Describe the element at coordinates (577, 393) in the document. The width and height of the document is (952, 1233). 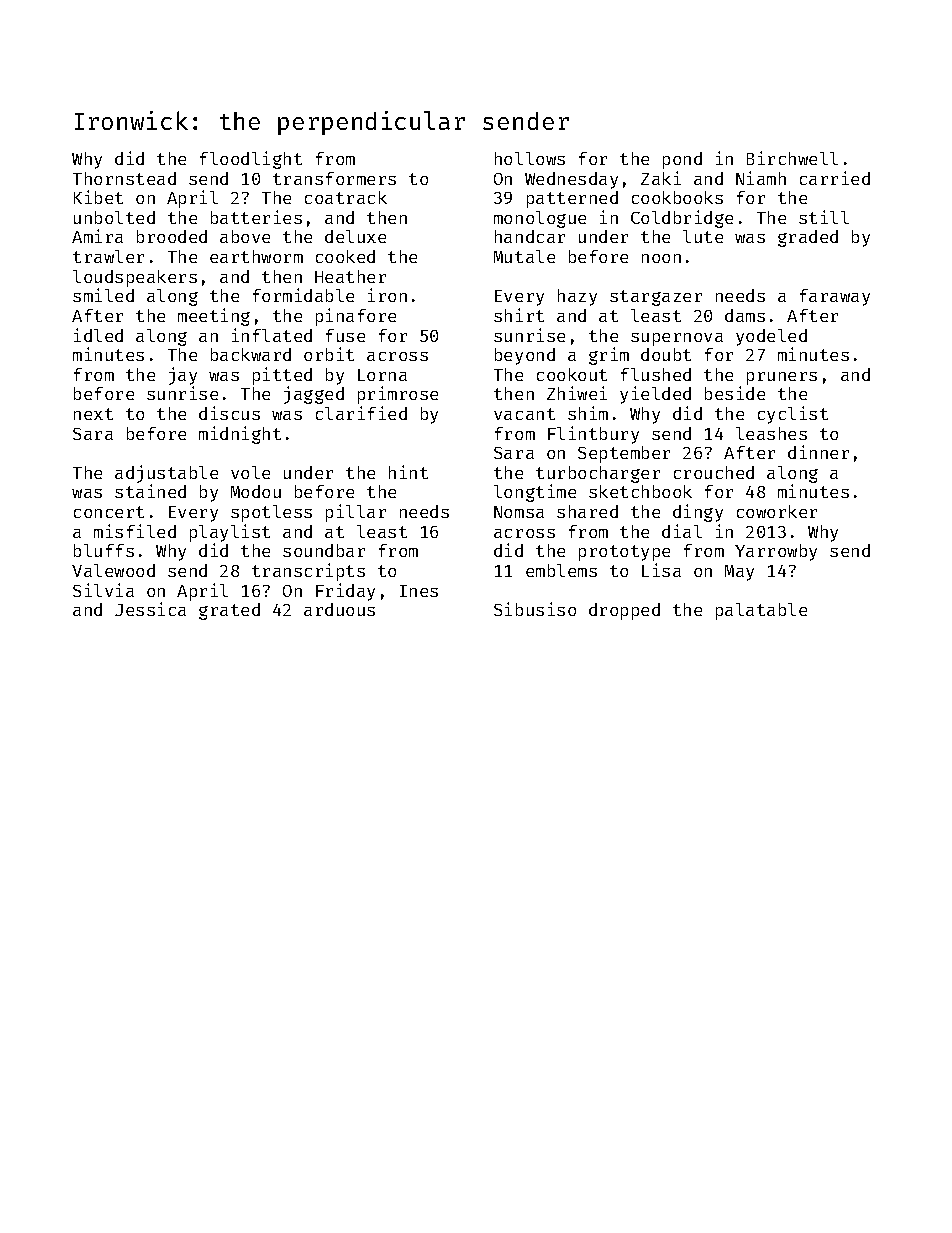
I see `Zhiwei` at that location.
